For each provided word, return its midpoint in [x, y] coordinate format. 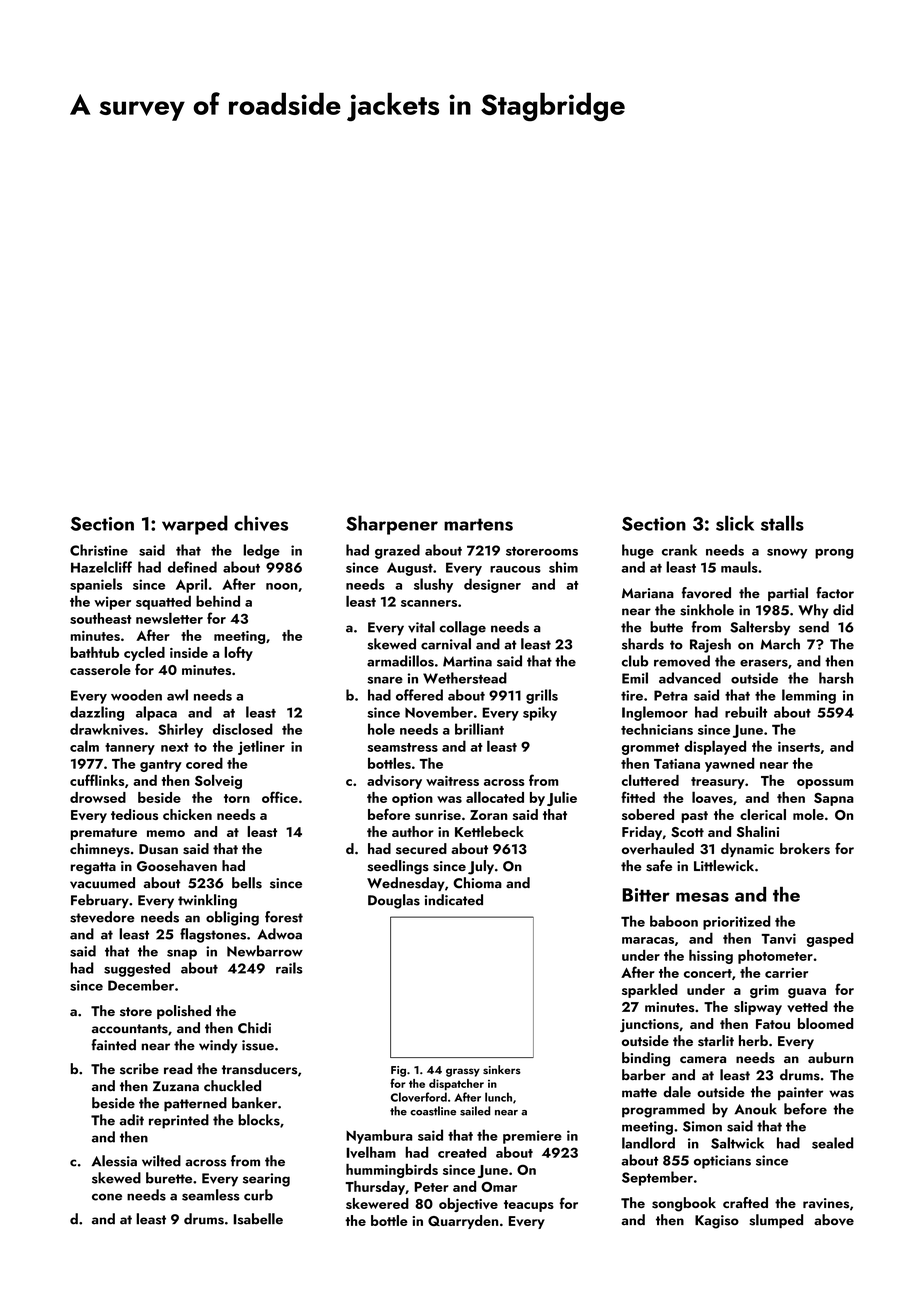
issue [258, 1045]
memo [166, 833]
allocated [495, 797]
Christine [99, 550]
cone [107, 1197]
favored [706, 593]
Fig [398, 1071]
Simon [702, 1126]
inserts [799, 746]
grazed [397, 551]
